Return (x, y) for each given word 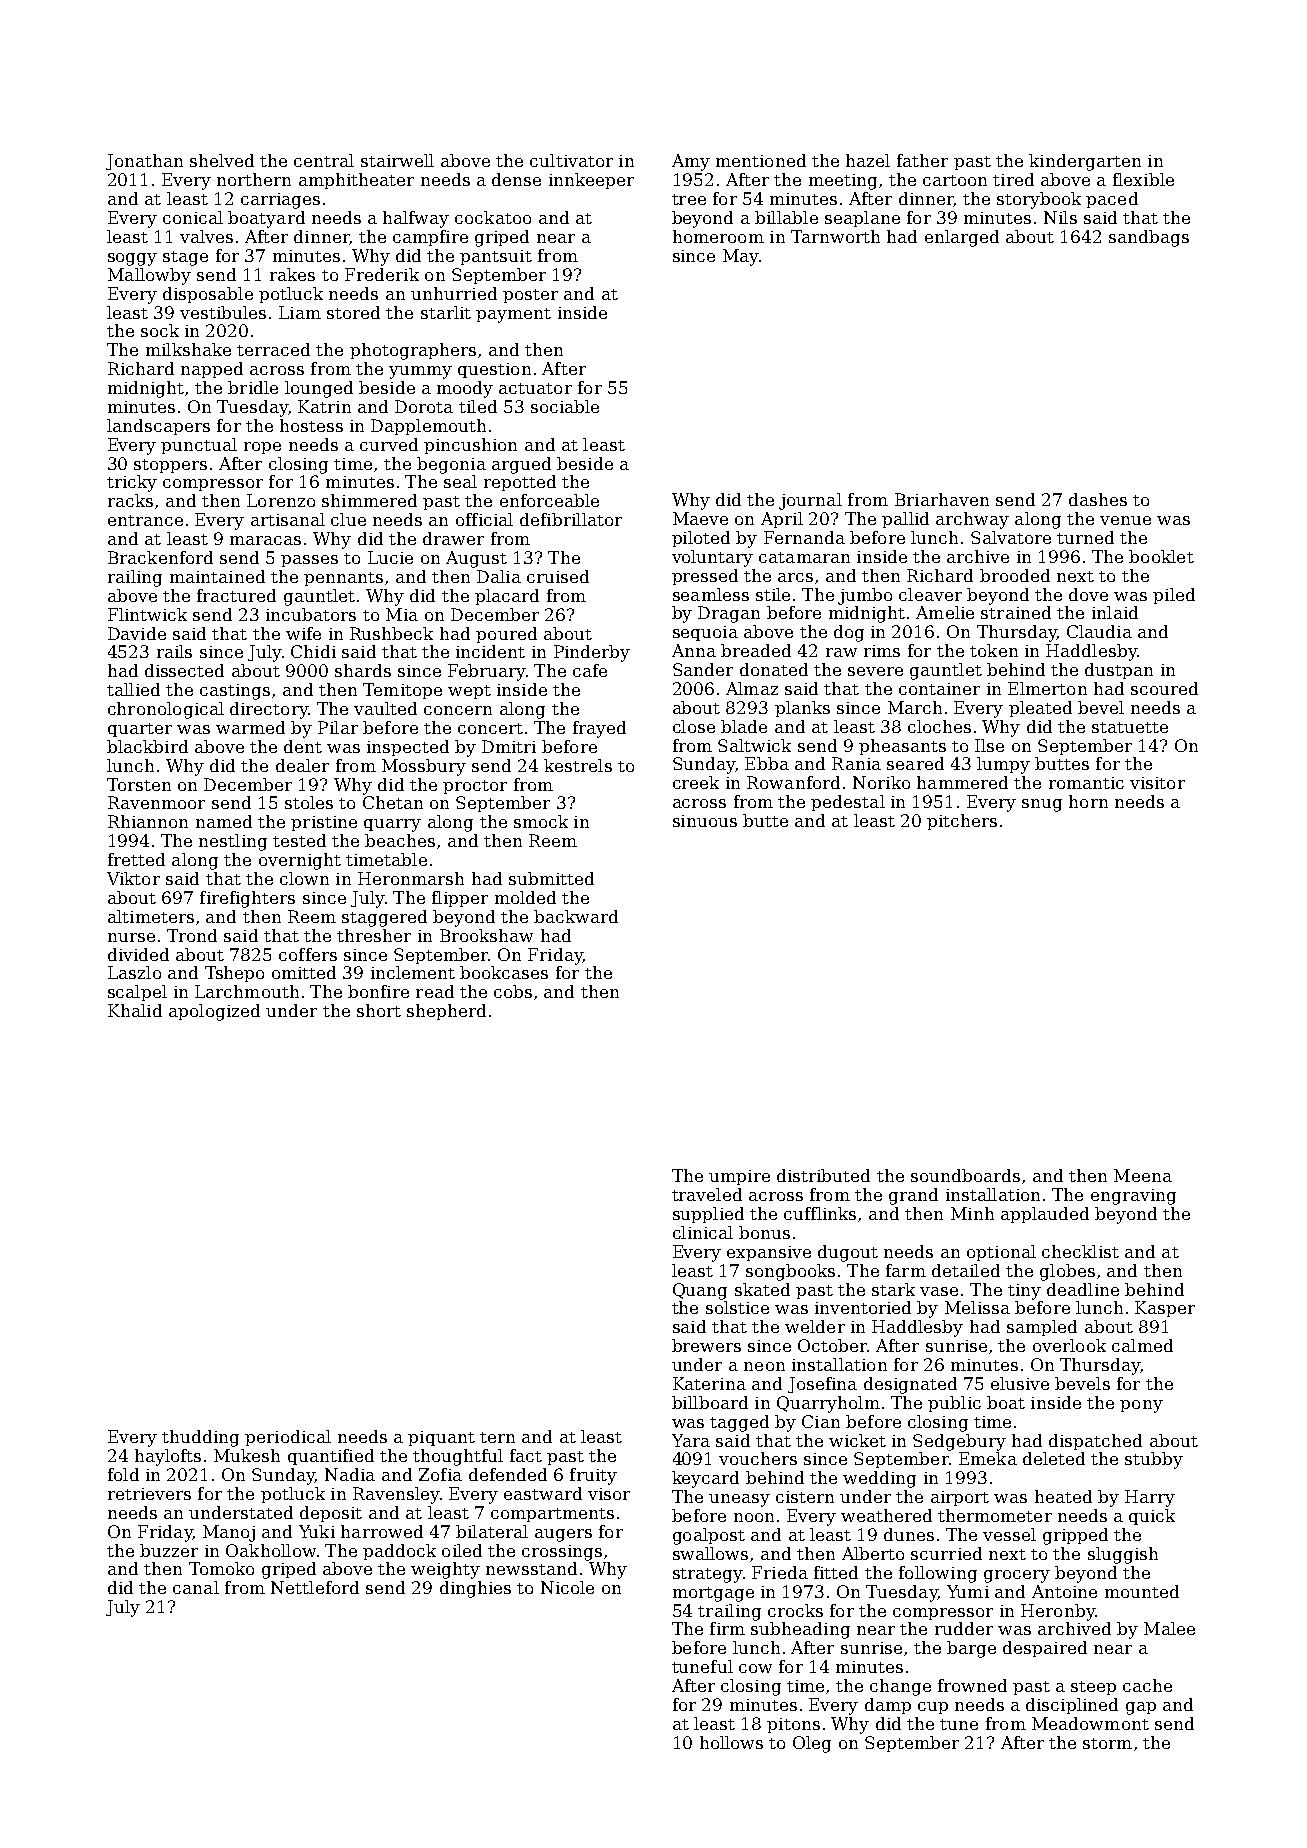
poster (530, 296)
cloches (939, 726)
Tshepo (234, 974)
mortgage (713, 1594)
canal (196, 1587)
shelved (222, 160)
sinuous (705, 821)
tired (1013, 179)
